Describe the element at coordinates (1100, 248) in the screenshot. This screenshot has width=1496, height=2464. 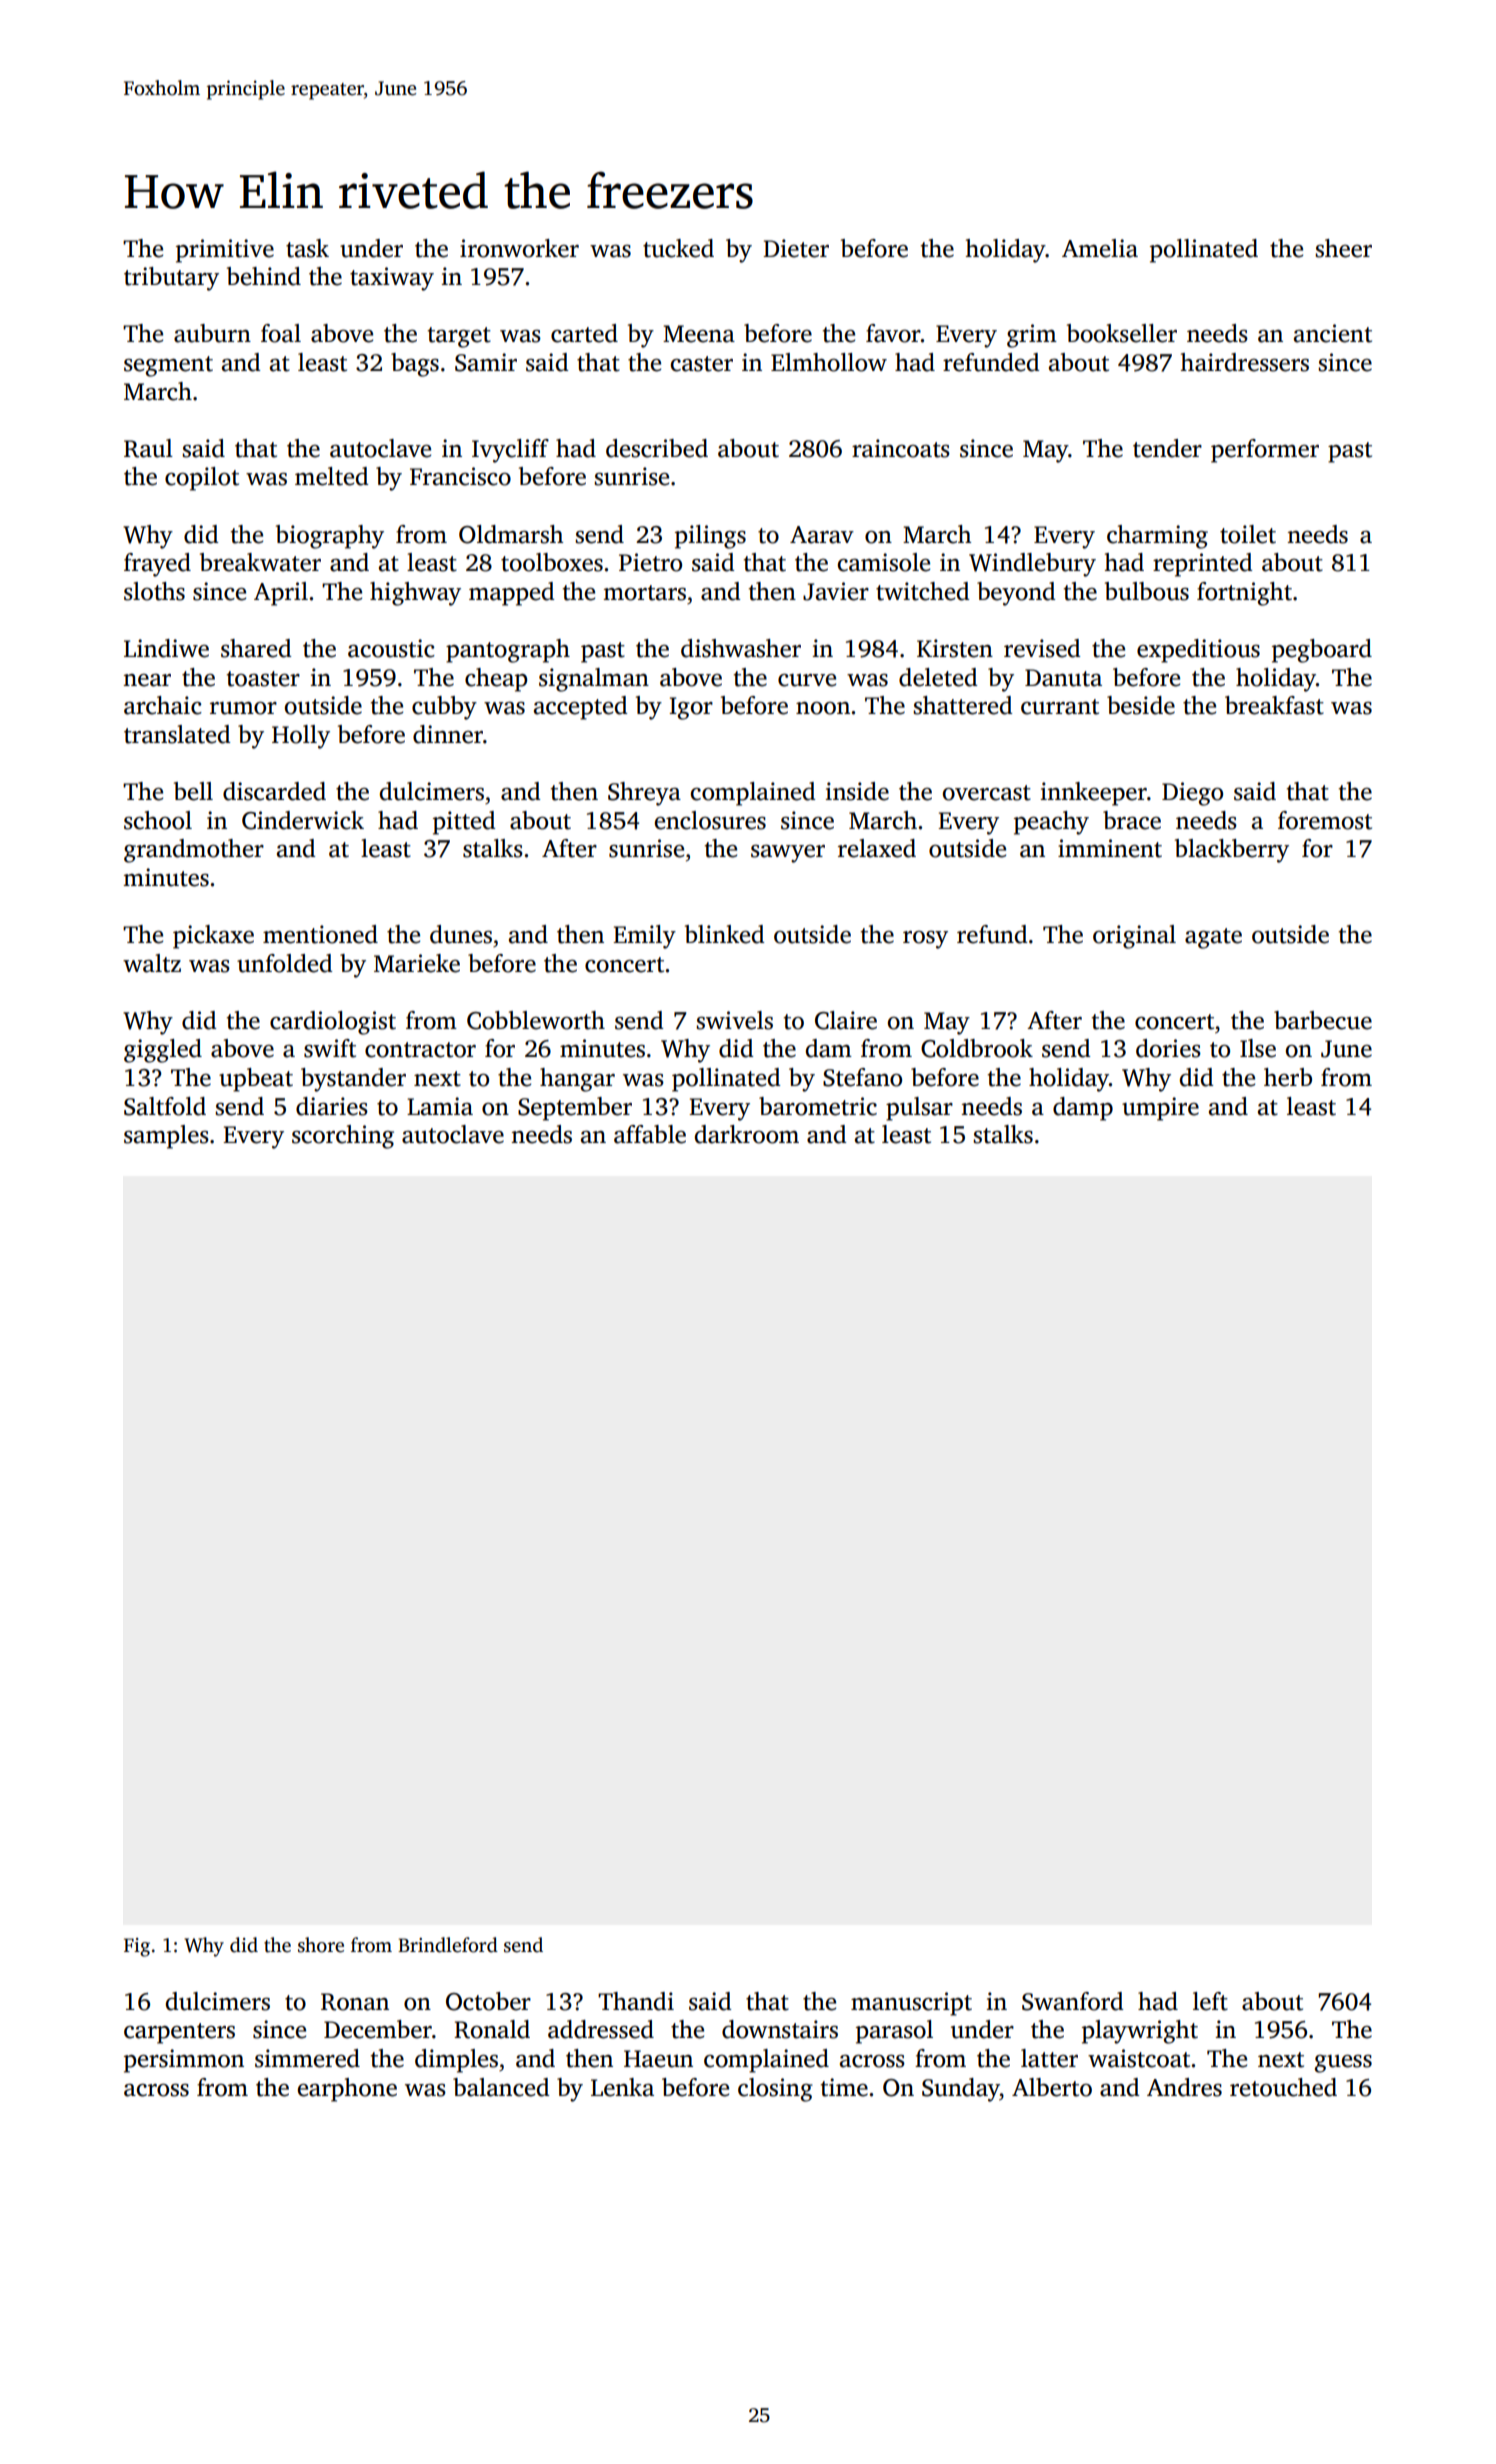
I see `Amelia` at that location.
